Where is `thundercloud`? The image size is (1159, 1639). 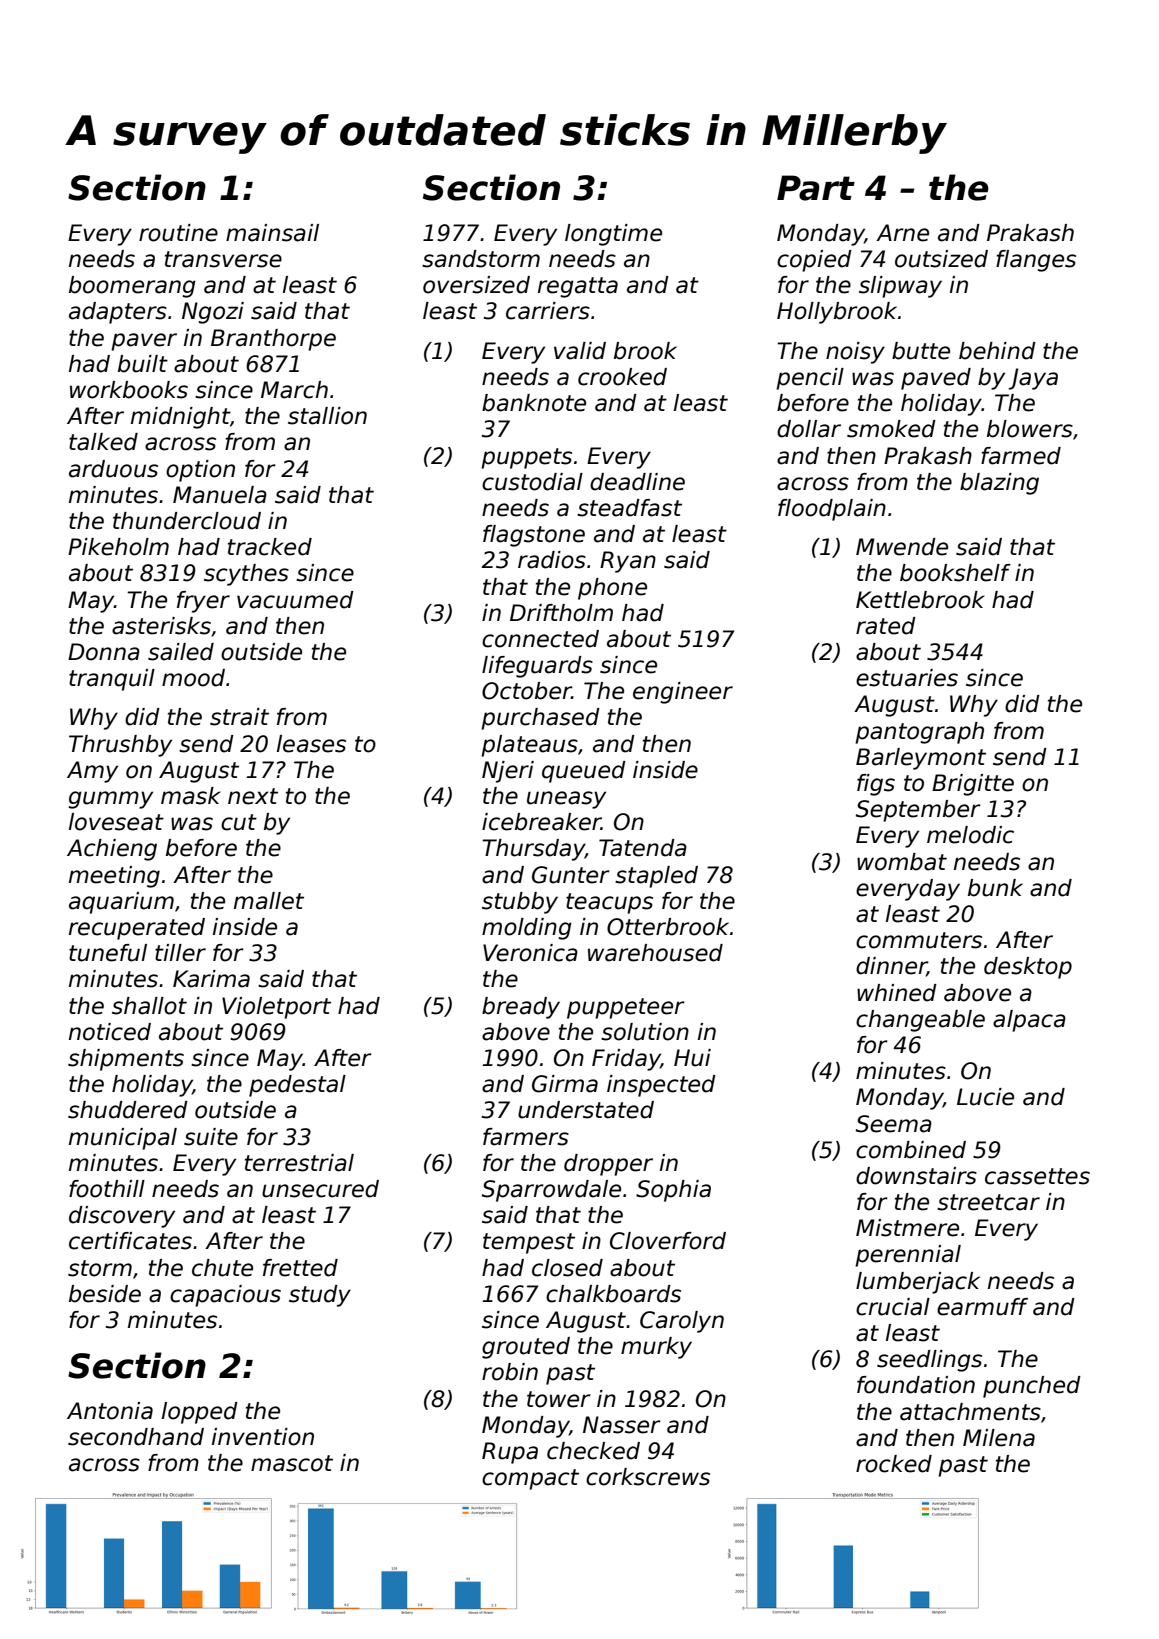 thundercloud is located at coordinates (187, 521).
